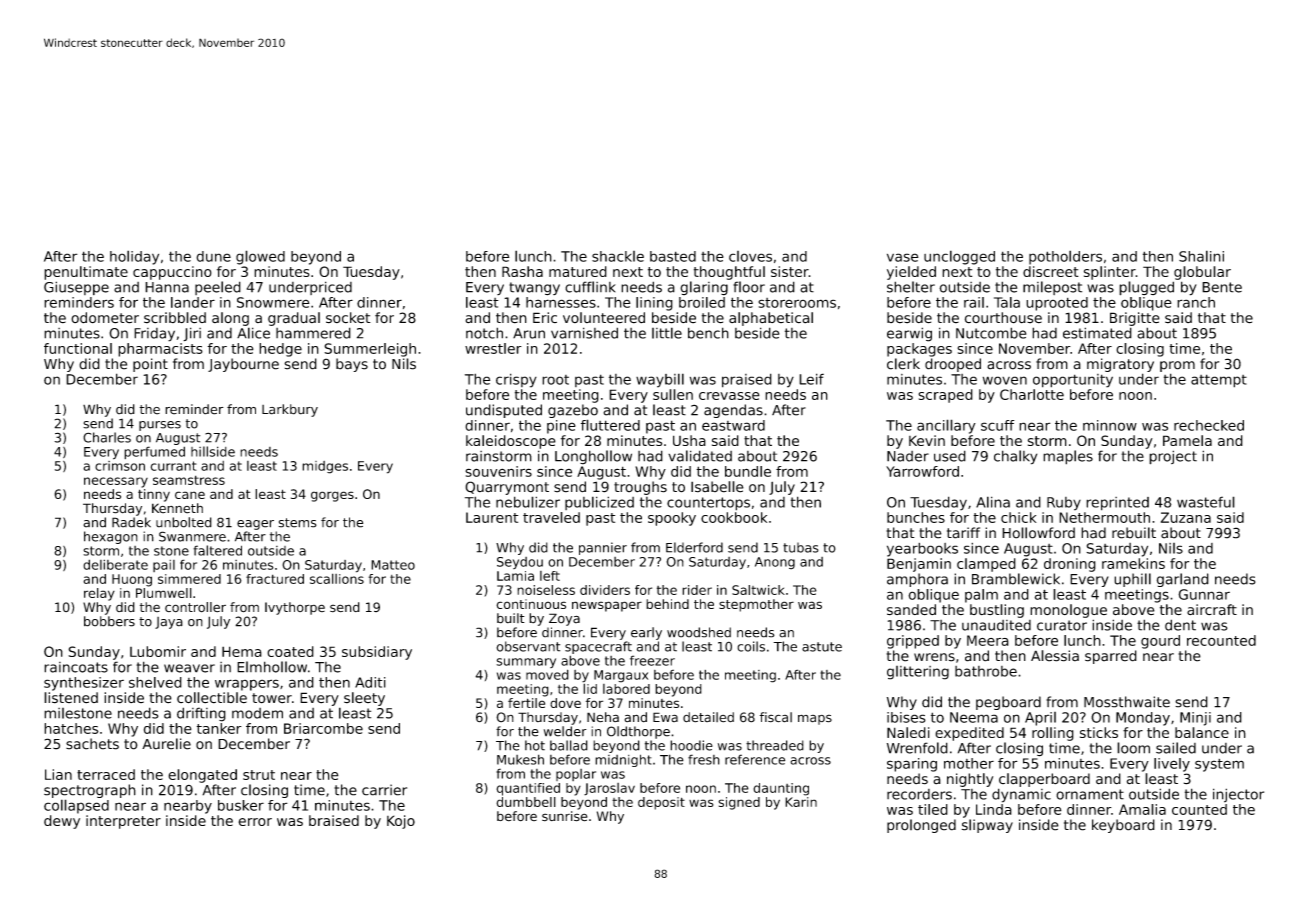 The width and height of the screenshot is (1308, 924). What do you see at coordinates (164, 593) in the screenshot?
I see `Plumwell` at bounding box center [164, 593].
